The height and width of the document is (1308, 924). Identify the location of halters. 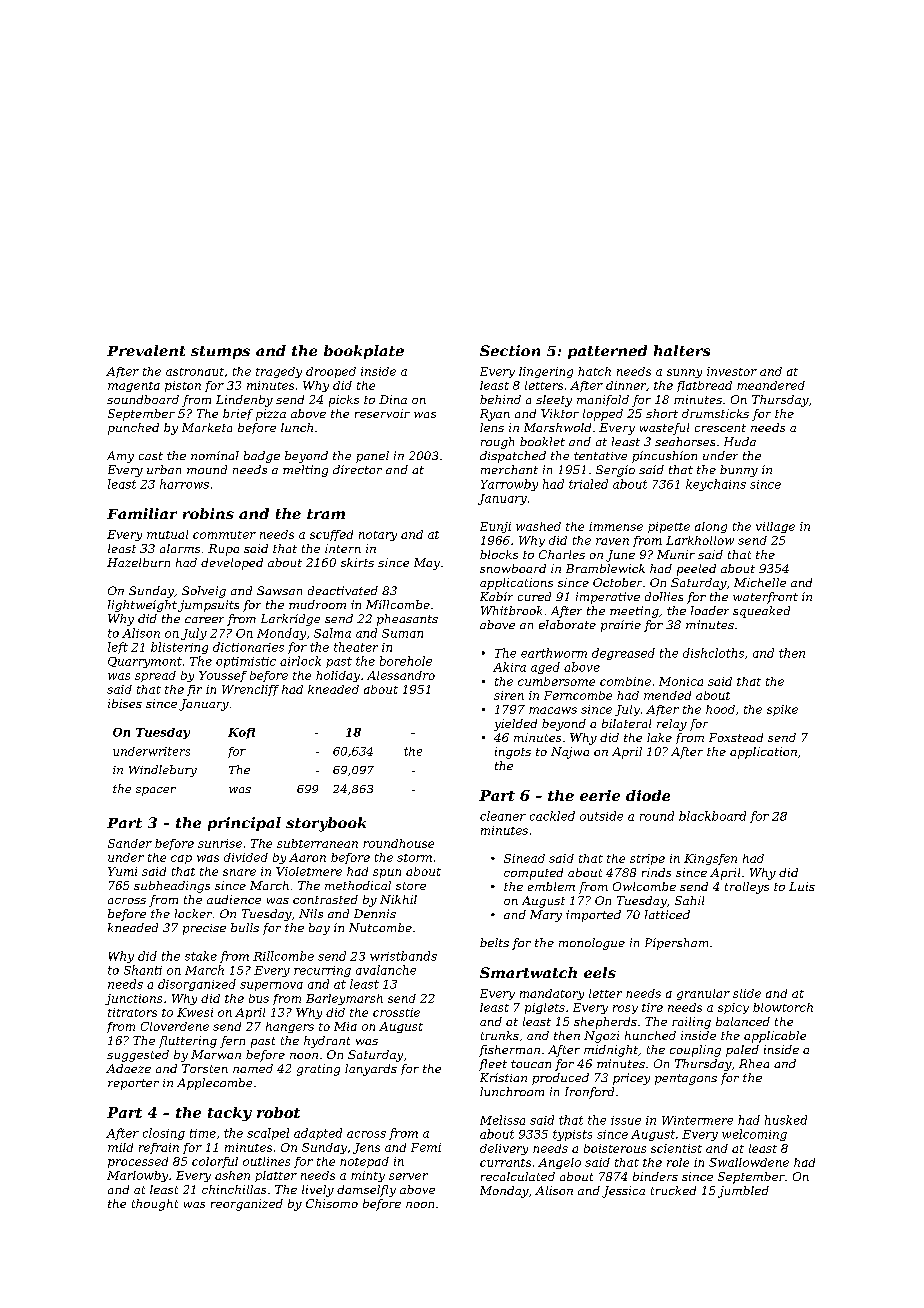
(682, 350).
